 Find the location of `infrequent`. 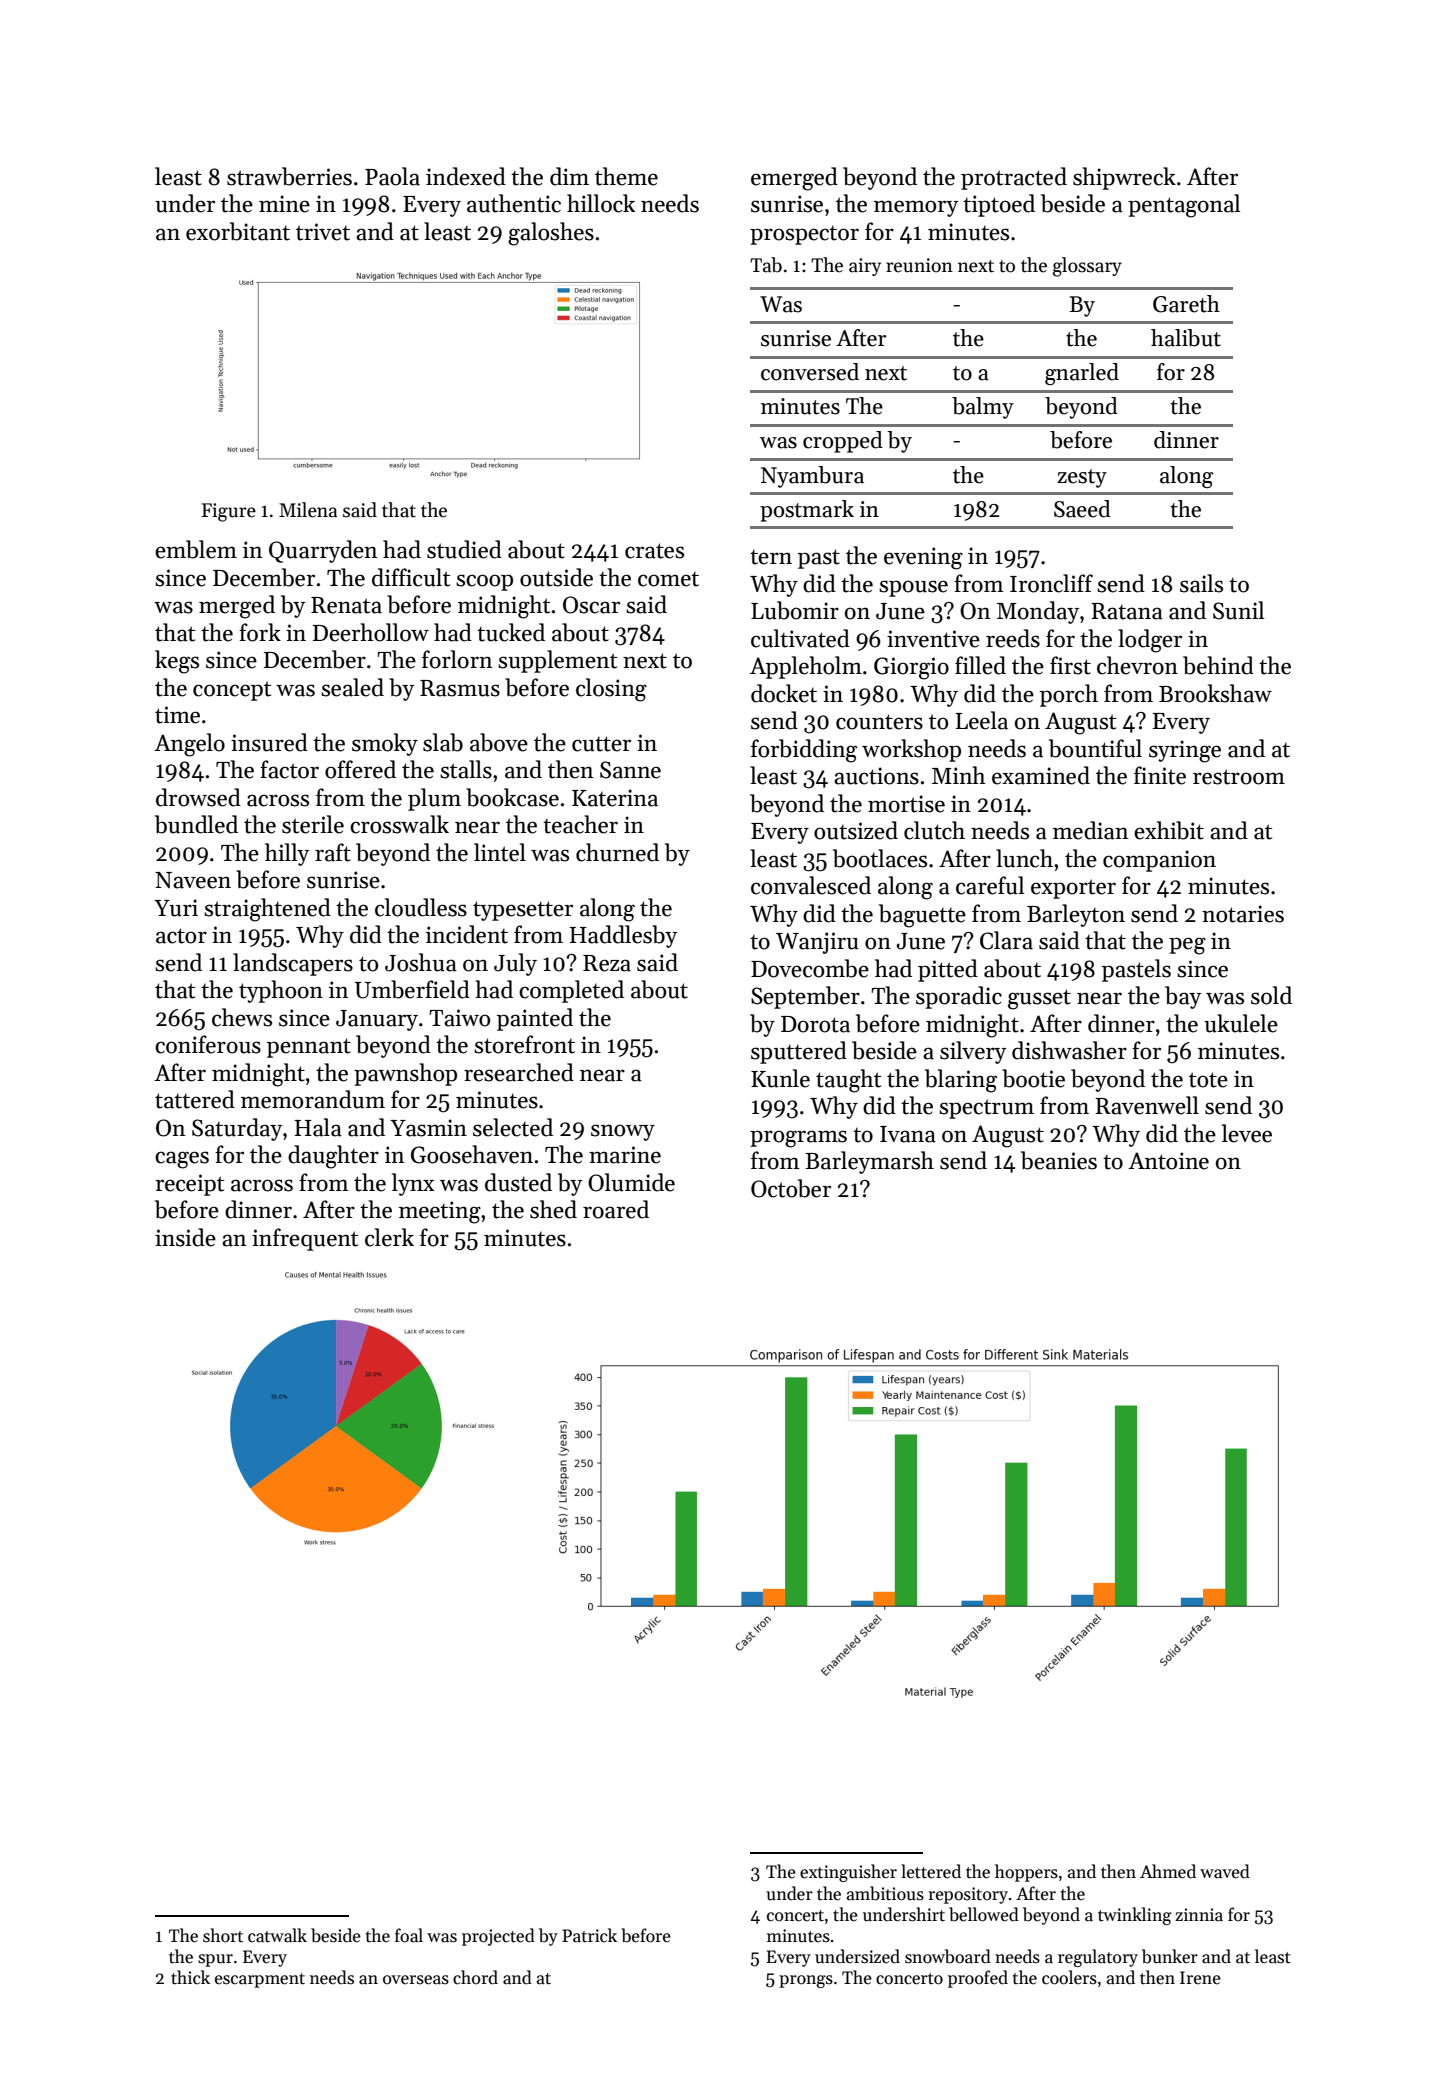

infrequent is located at coordinates (305, 1239).
